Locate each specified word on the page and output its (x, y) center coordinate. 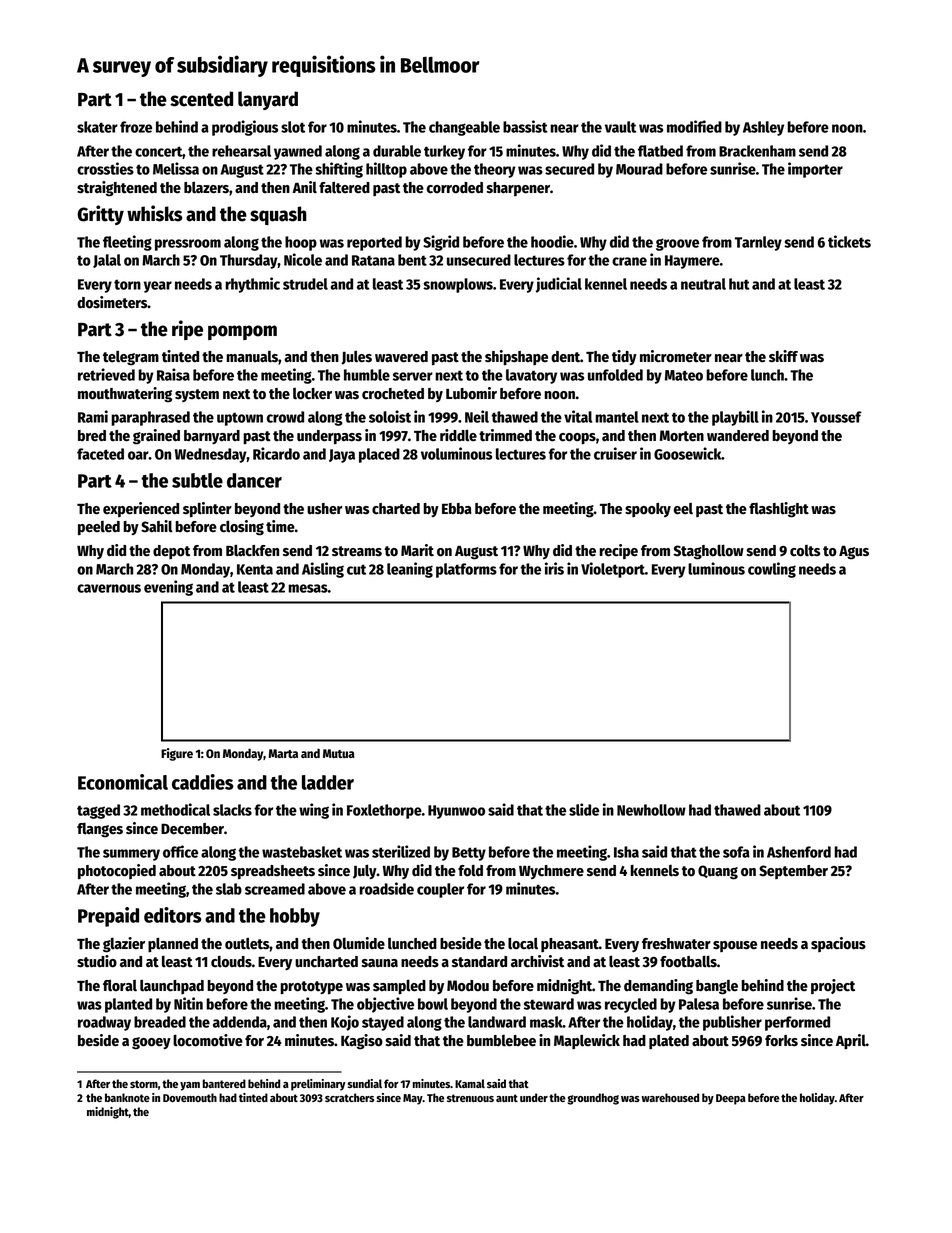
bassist (525, 126)
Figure (177, 754)
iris (554, 568)
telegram (131, 358)
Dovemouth (190, 1097)
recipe (618, 551)
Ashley (763, 128)
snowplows (458, 285)
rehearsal (241, 151)
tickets (849, 241)
